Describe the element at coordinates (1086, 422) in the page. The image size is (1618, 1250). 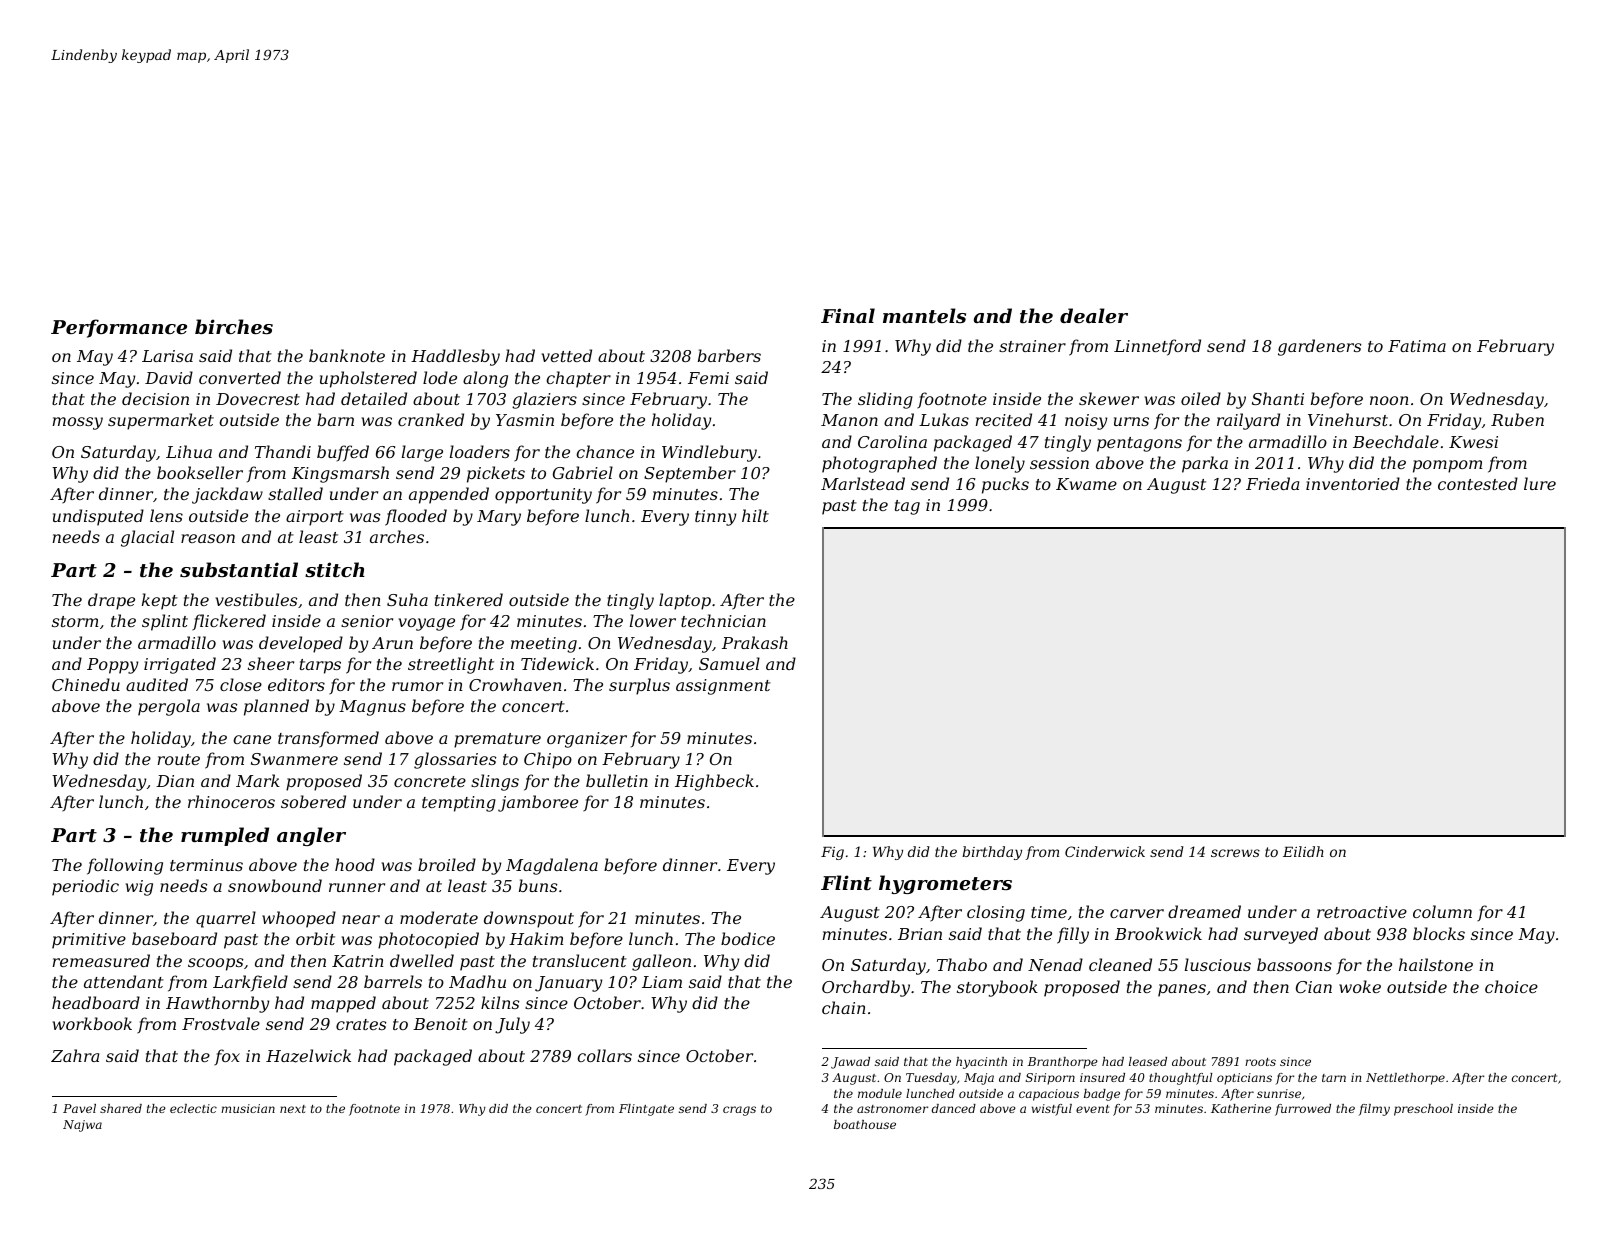
I see `noisy` at that location.
